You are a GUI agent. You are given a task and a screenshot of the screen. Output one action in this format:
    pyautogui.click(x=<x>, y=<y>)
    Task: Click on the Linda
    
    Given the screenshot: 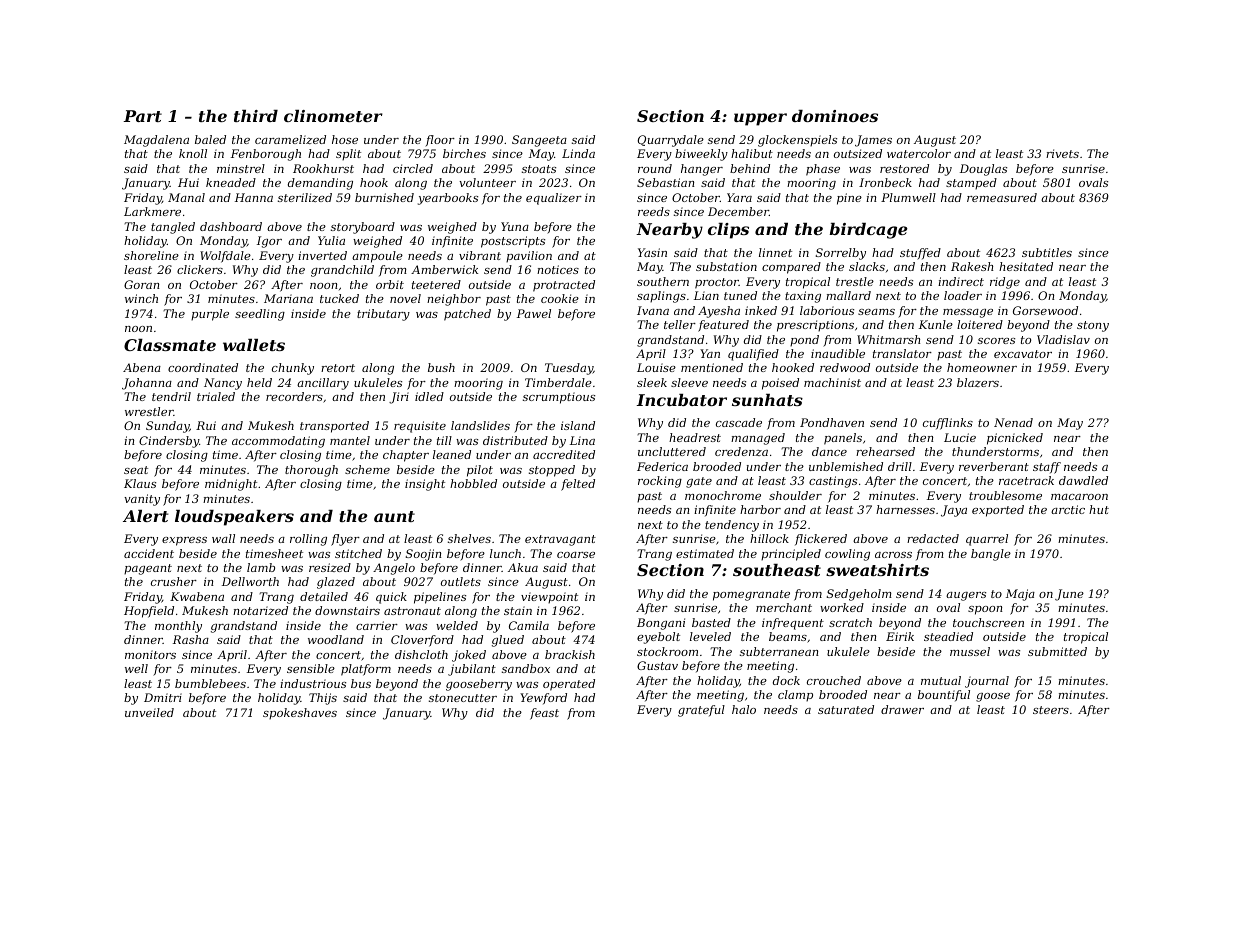 What is the action you would take?
    pyautogui.click(x=578, y=153)
